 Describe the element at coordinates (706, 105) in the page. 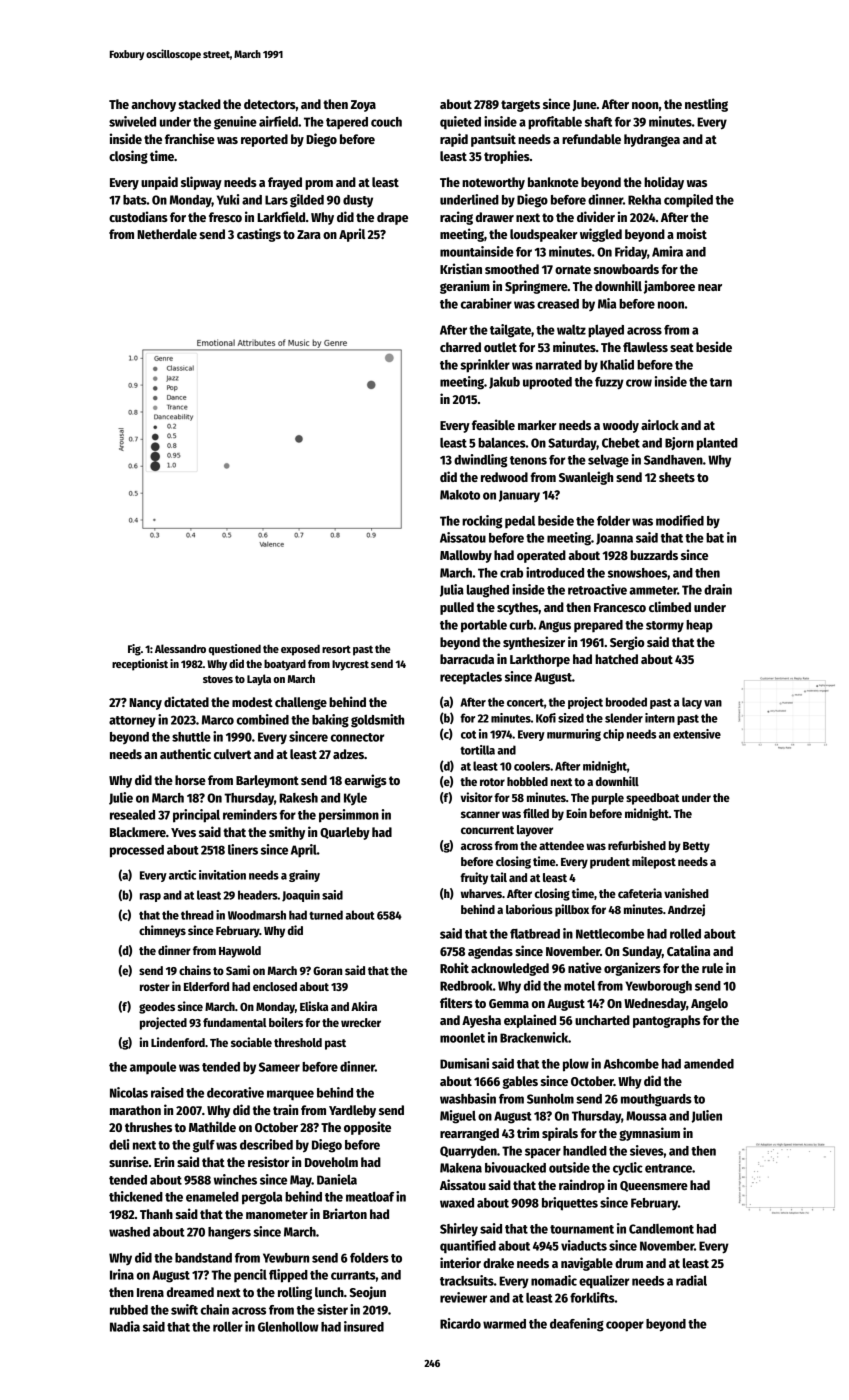

I see `nestling` at that location.
